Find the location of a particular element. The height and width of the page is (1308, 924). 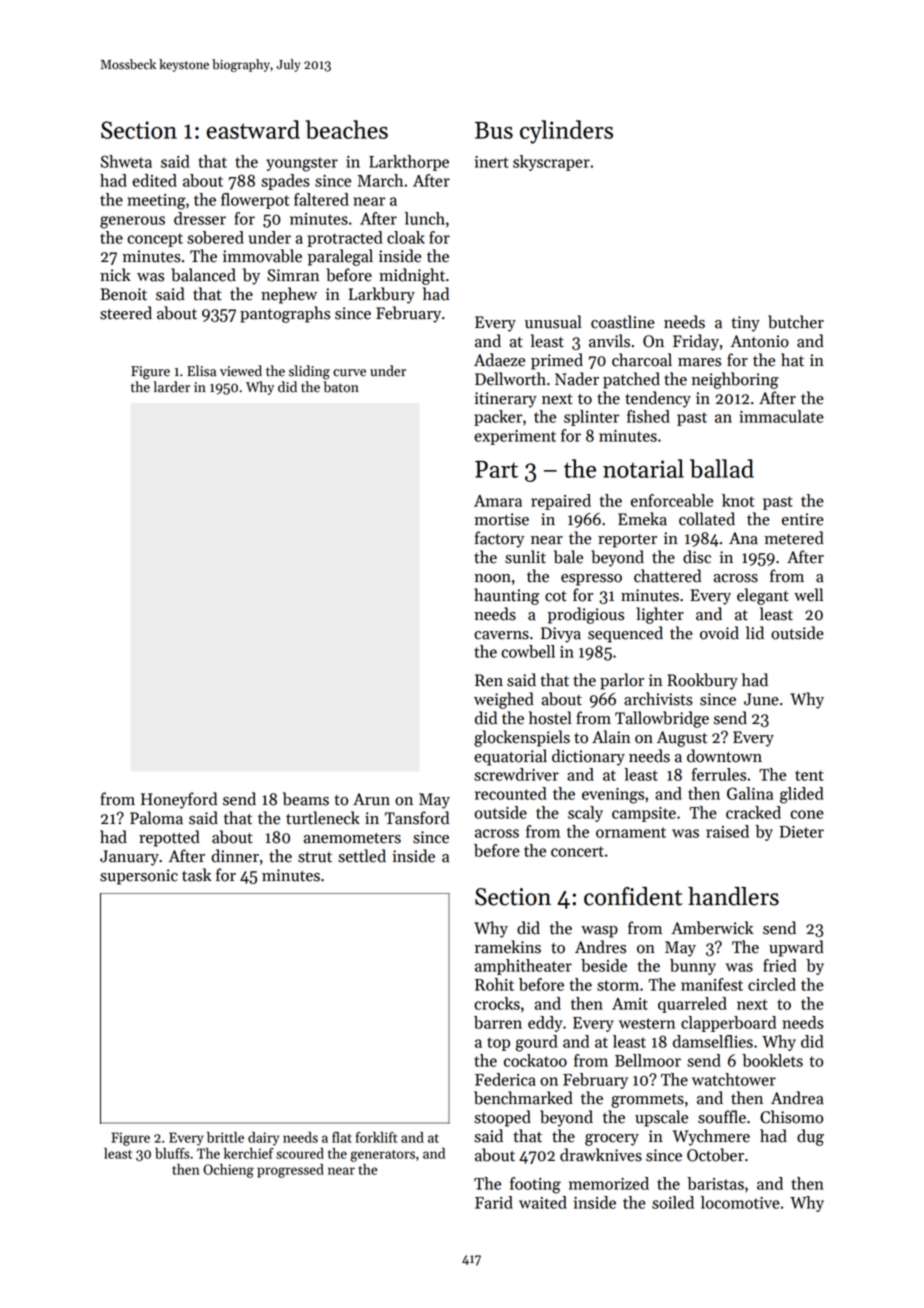

amphitheater is located at coordinates (523, 967).
